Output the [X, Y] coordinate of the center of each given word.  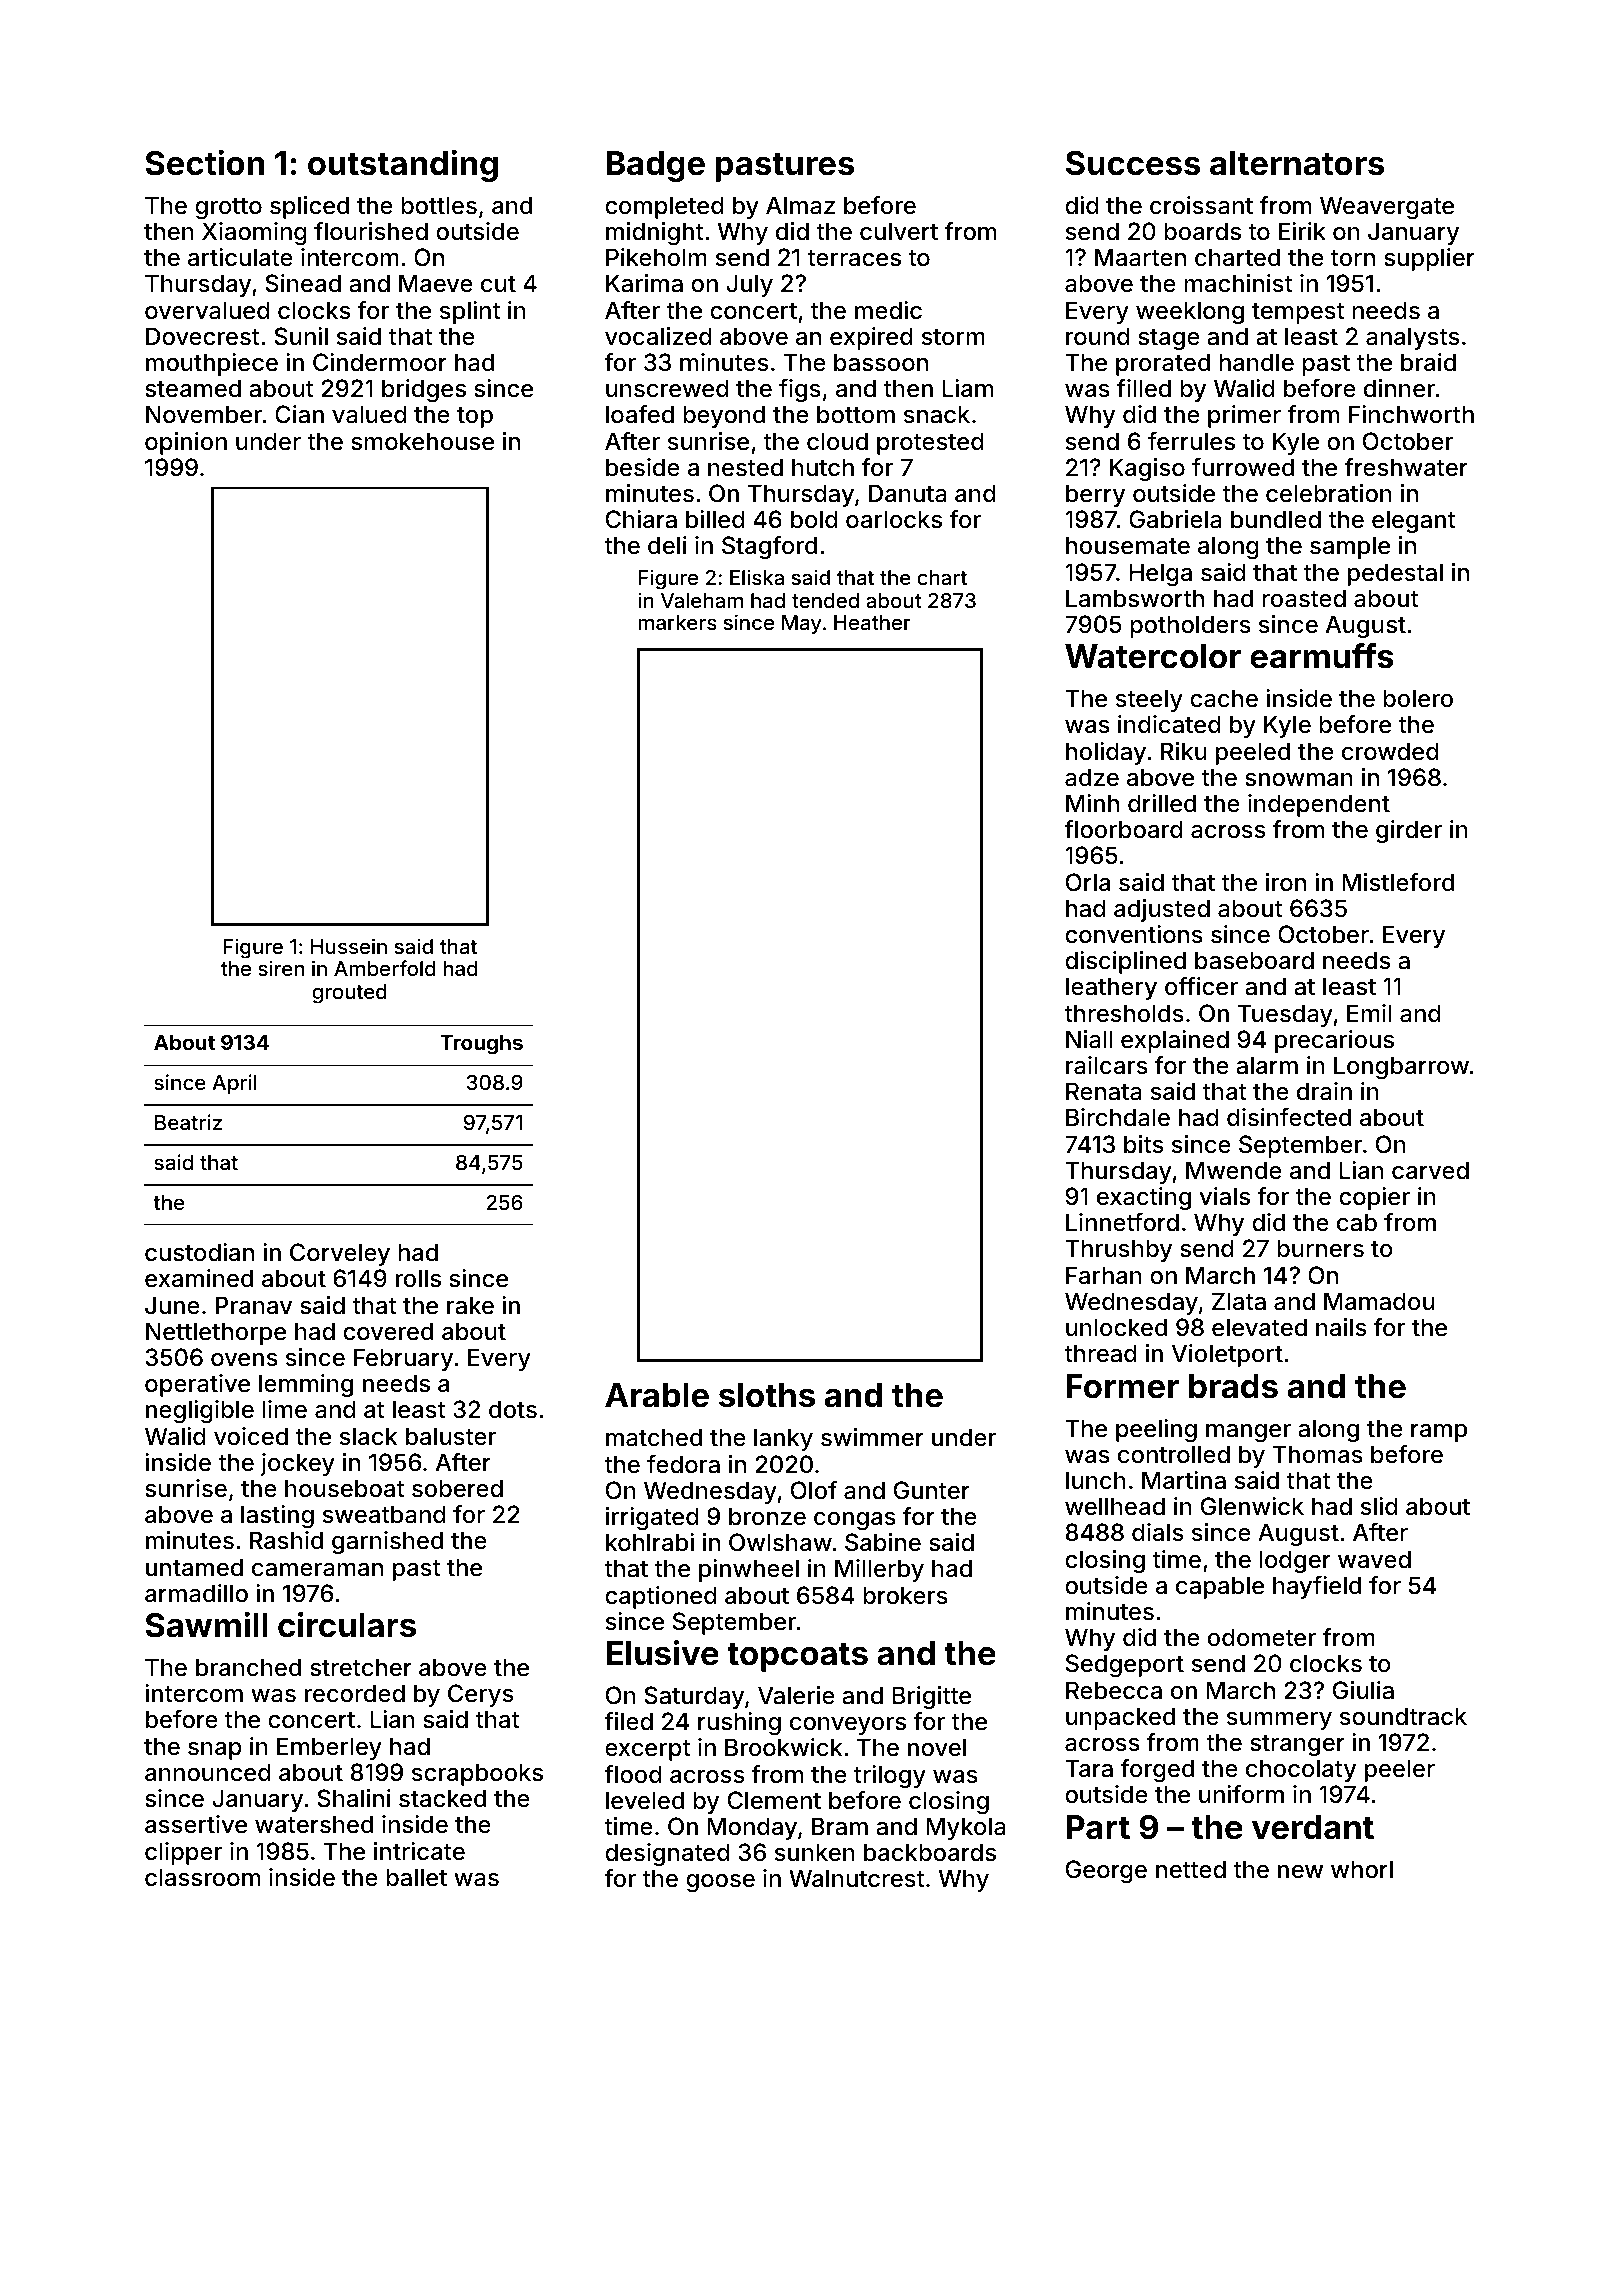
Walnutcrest [856, 1878]
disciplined [1125, 962]
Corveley [340, 1254]
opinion [186, 443]
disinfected [1289, 1117]
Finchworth [1411, 414]
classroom [202, 1877]
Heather [872, 622]
